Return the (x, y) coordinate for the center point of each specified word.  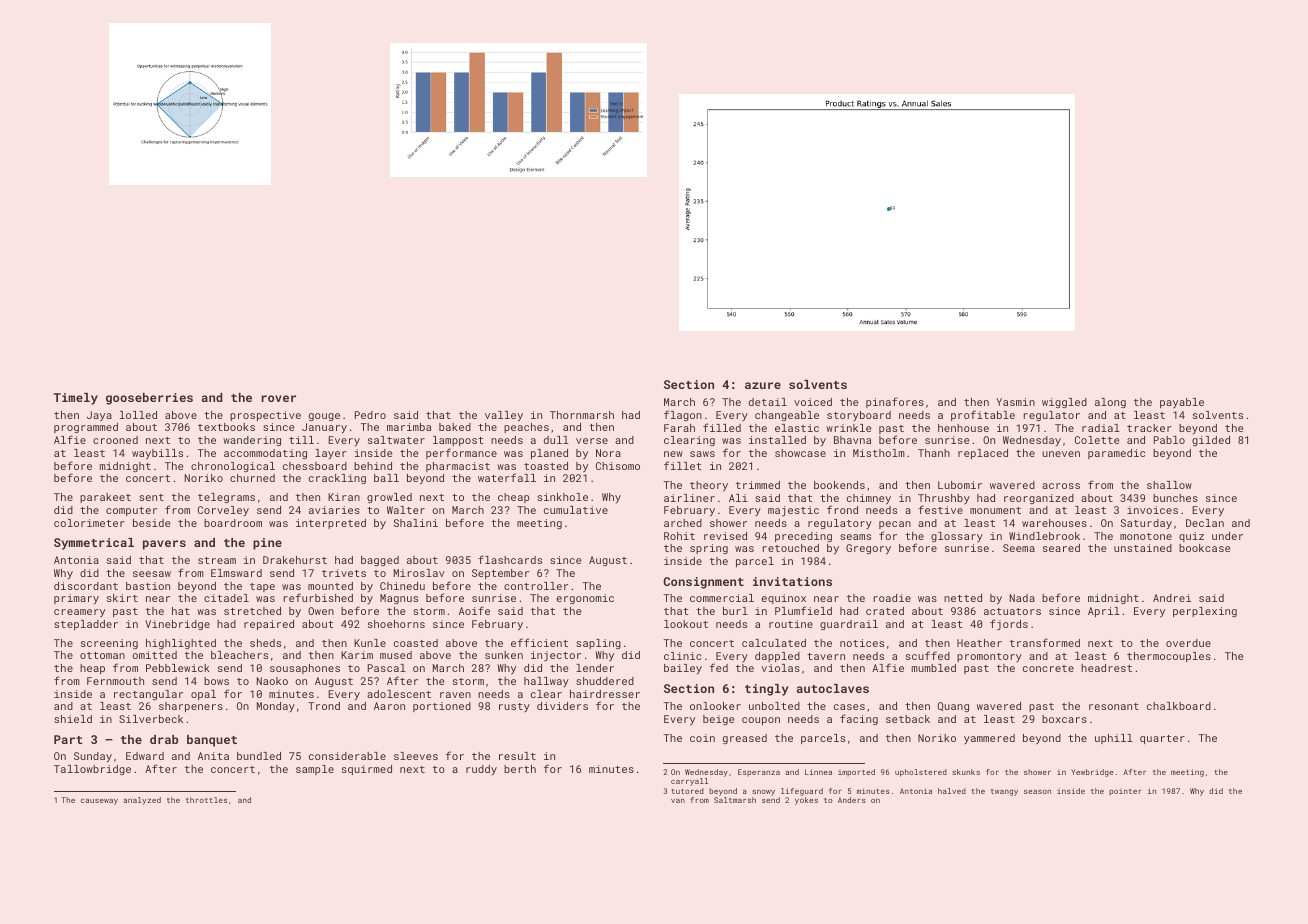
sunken (504, 655)
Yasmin (1015, 402)
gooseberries (149, 399)
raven (455, 695)
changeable (787, 416)
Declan (1205, 523)
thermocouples (1169, 657)
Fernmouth (115, 681)
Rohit (679, 536)
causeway (99, 802)
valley (504, 416)
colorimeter (89, 523)
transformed (1045, 642)
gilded (1211, 441)
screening (109, 644)
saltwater (396, 440)
